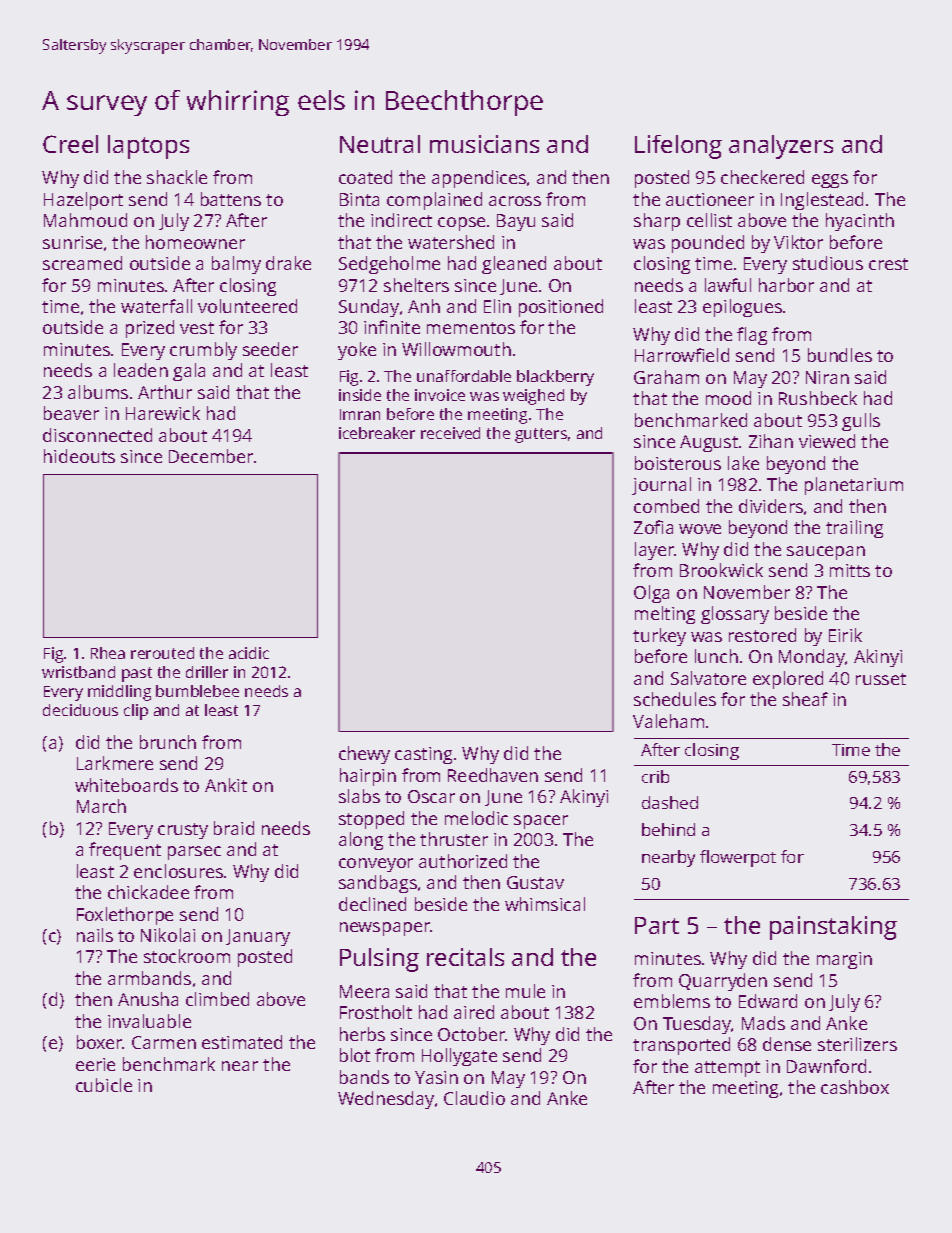  What do you see at coordinates (242, 1042) in the screenshot?
I see `estimated` at bounding box center [242, 1042].
